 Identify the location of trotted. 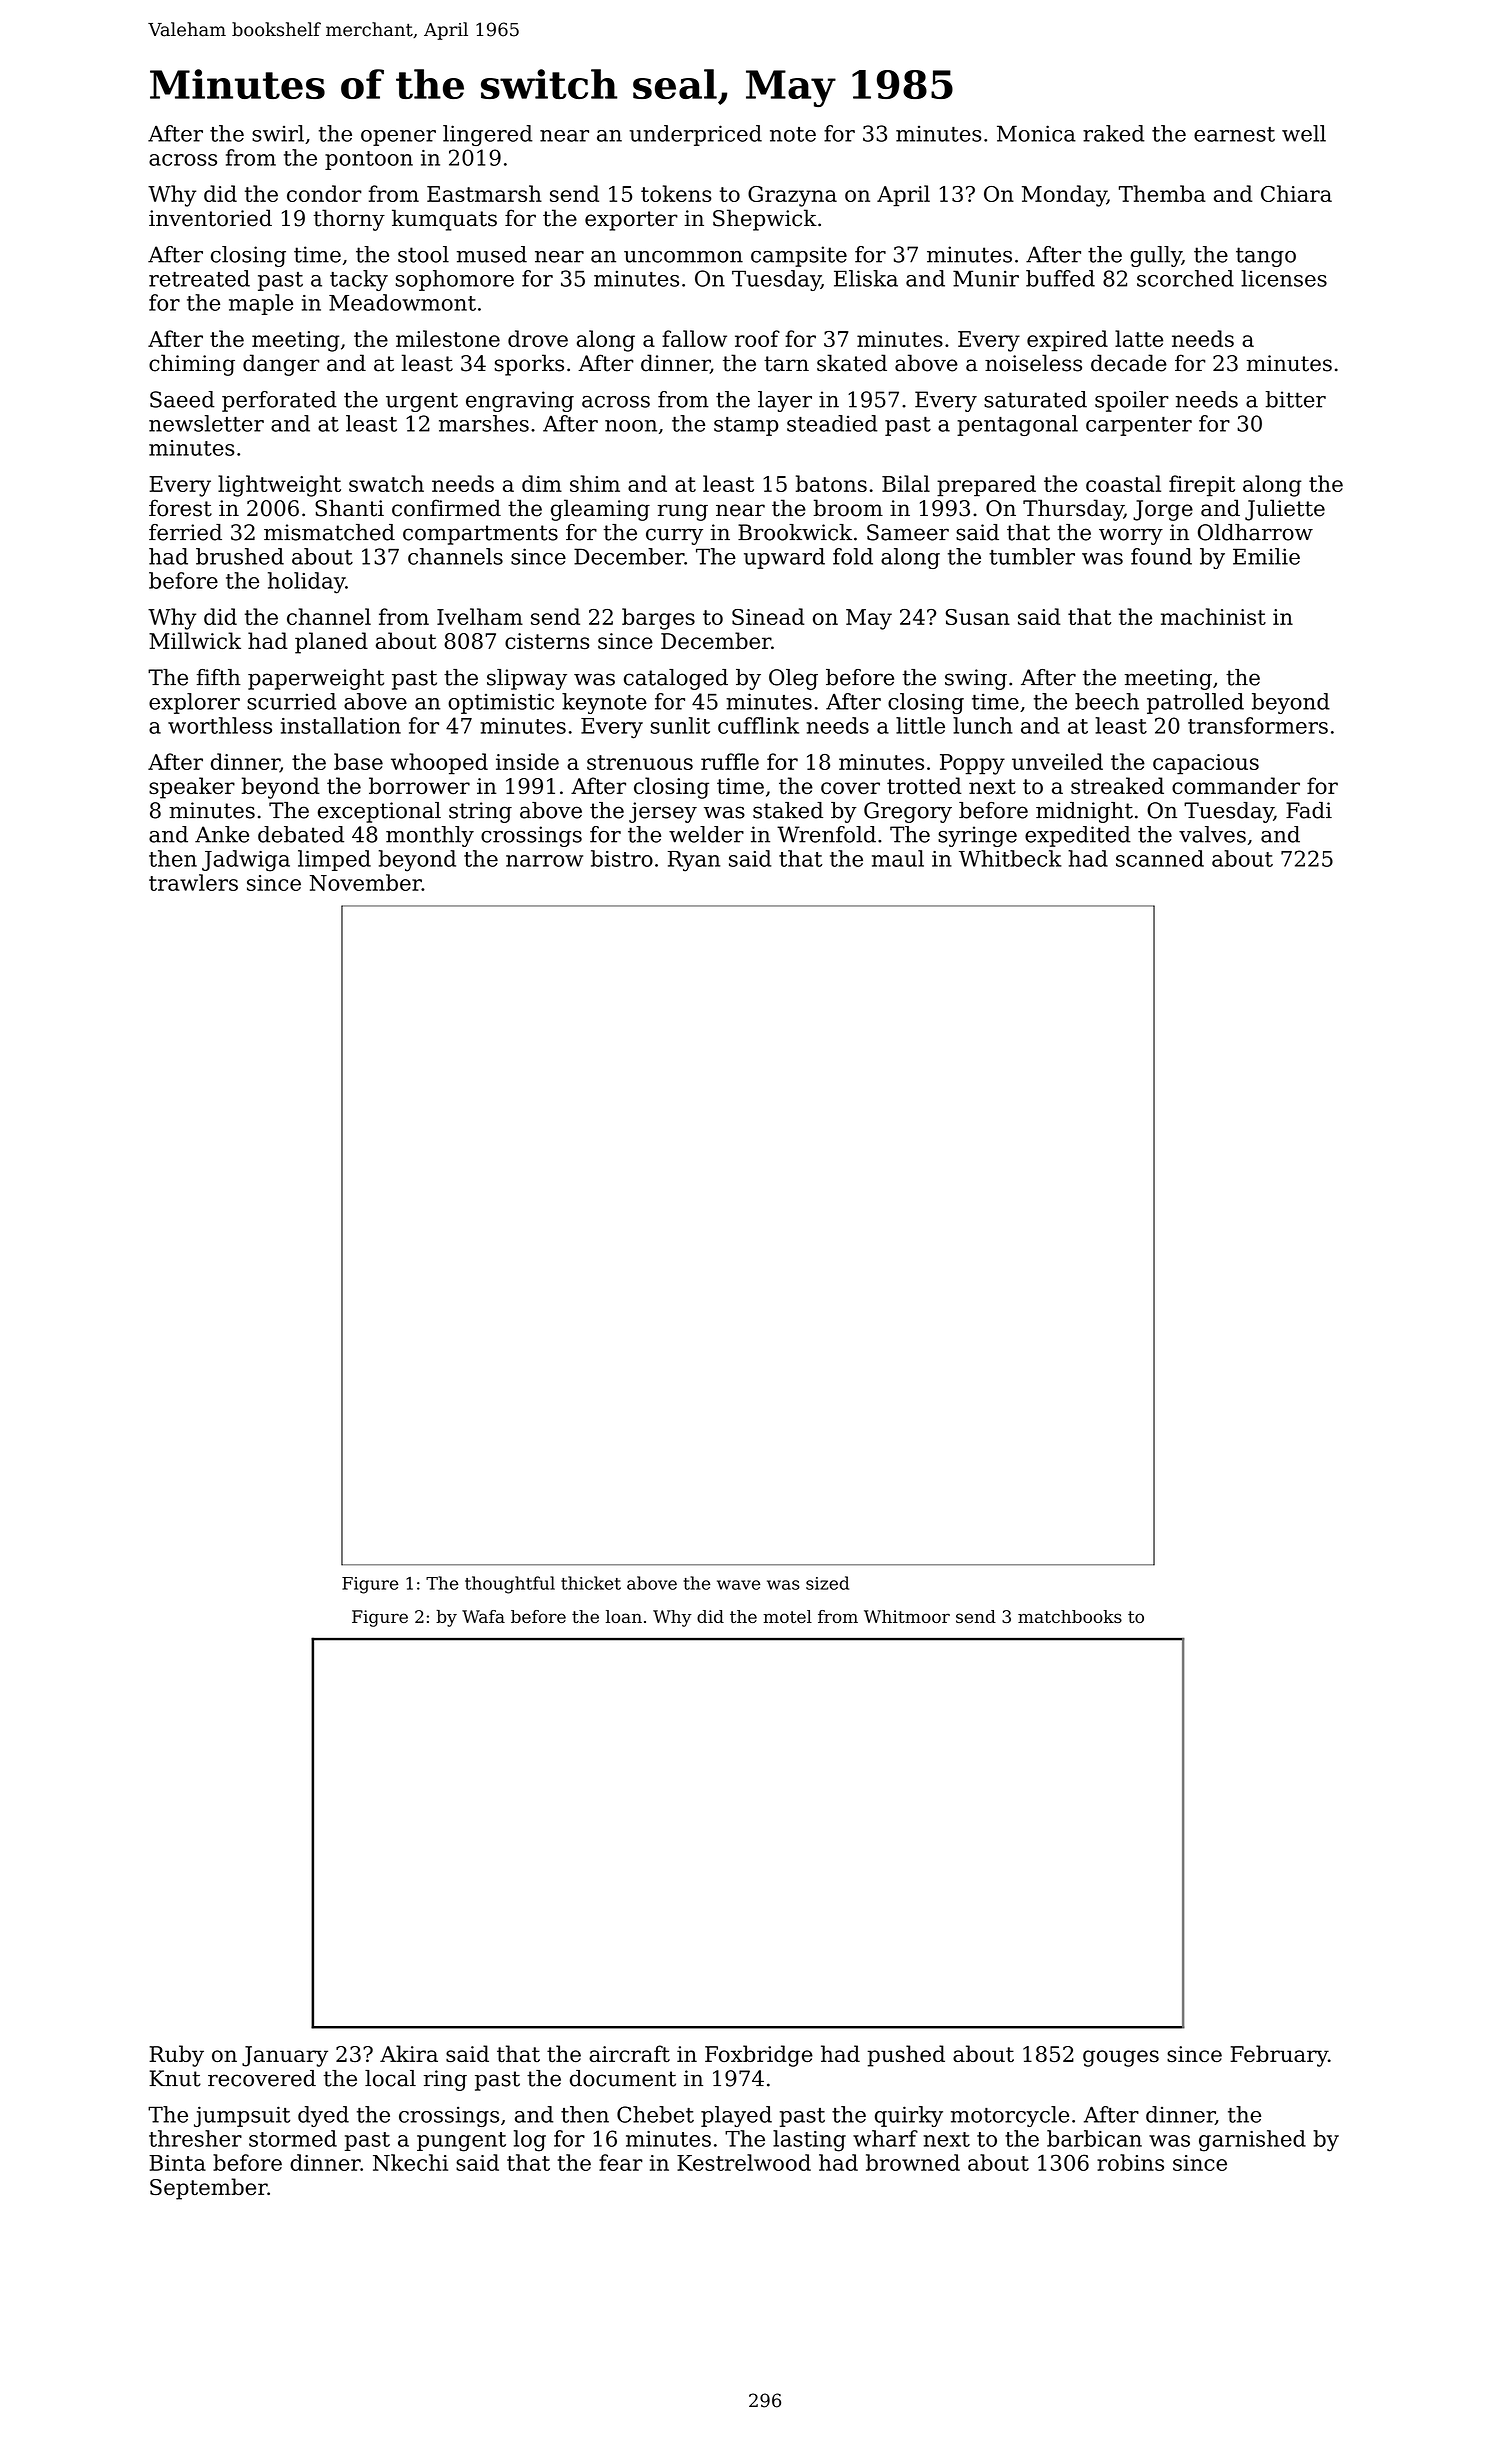
(924, 785).
